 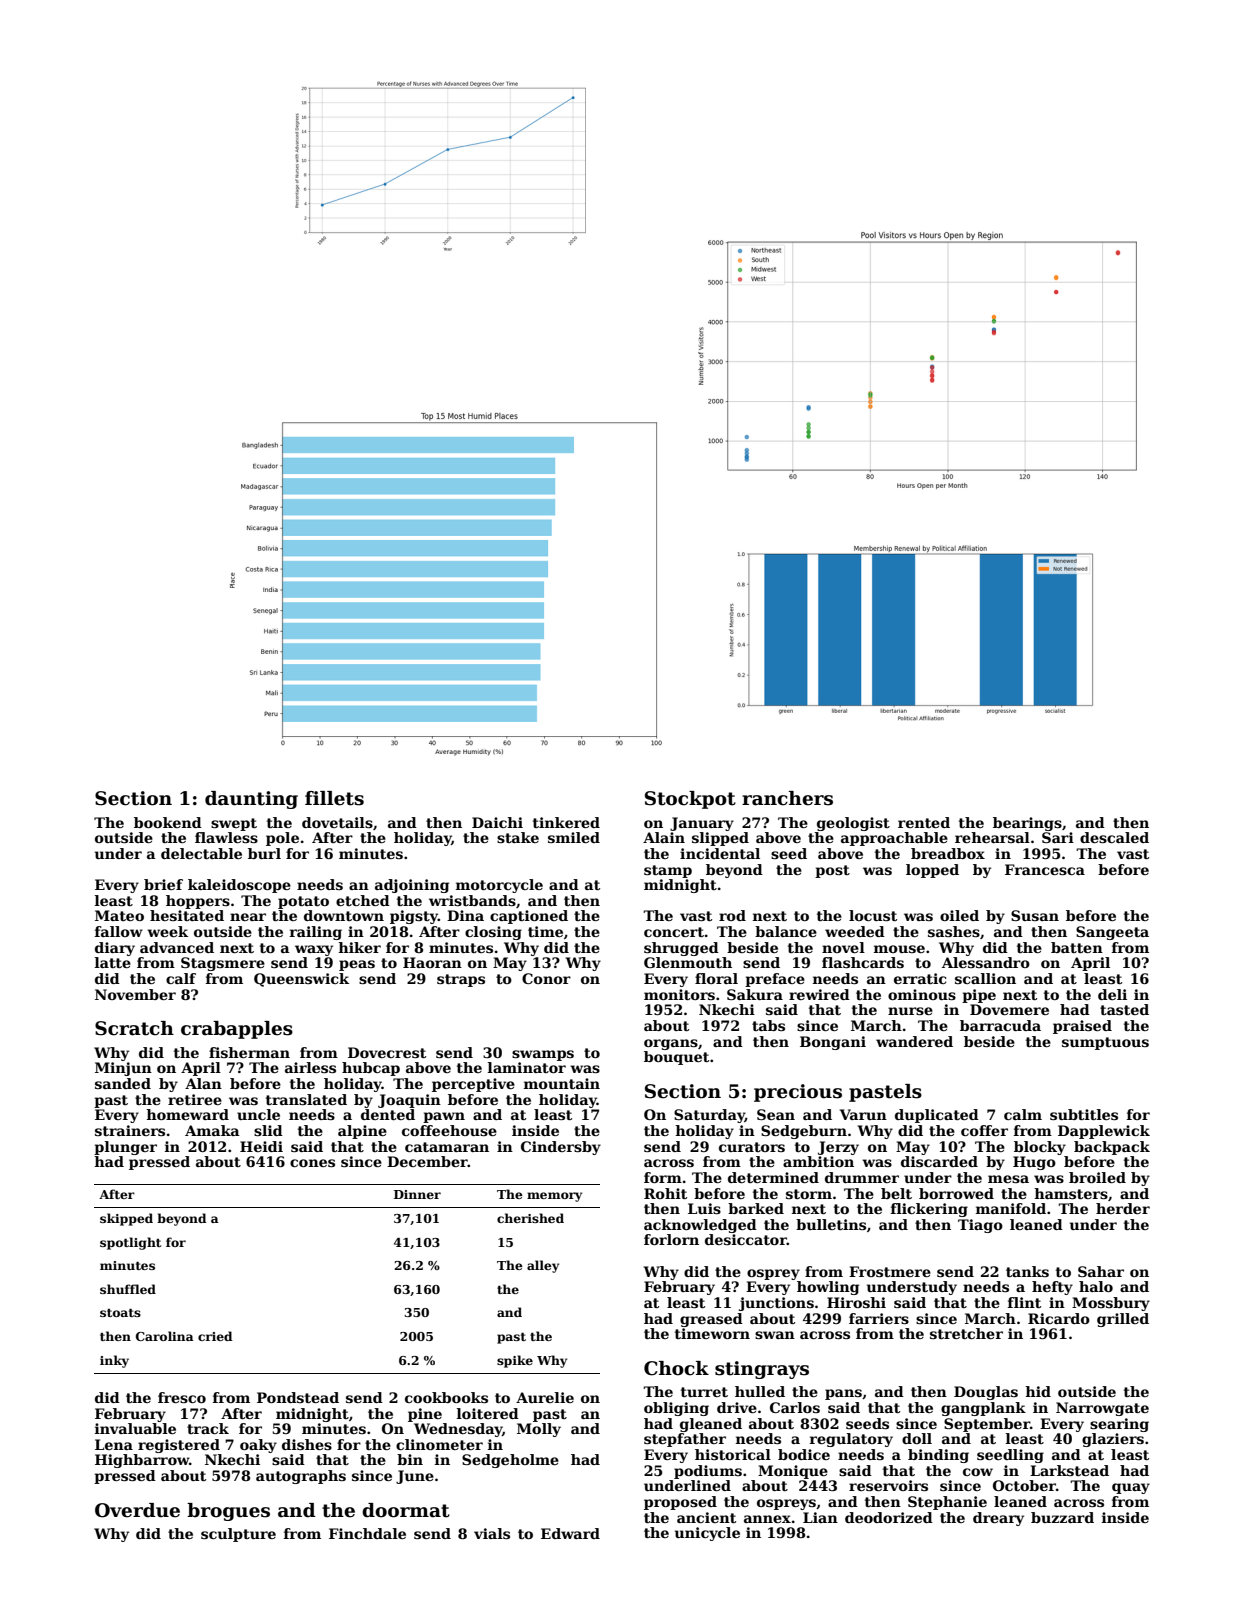 What do you see at coordinates (983, 1409) in the image?
I see `gangplank` at bounding box center [983, 1409].
